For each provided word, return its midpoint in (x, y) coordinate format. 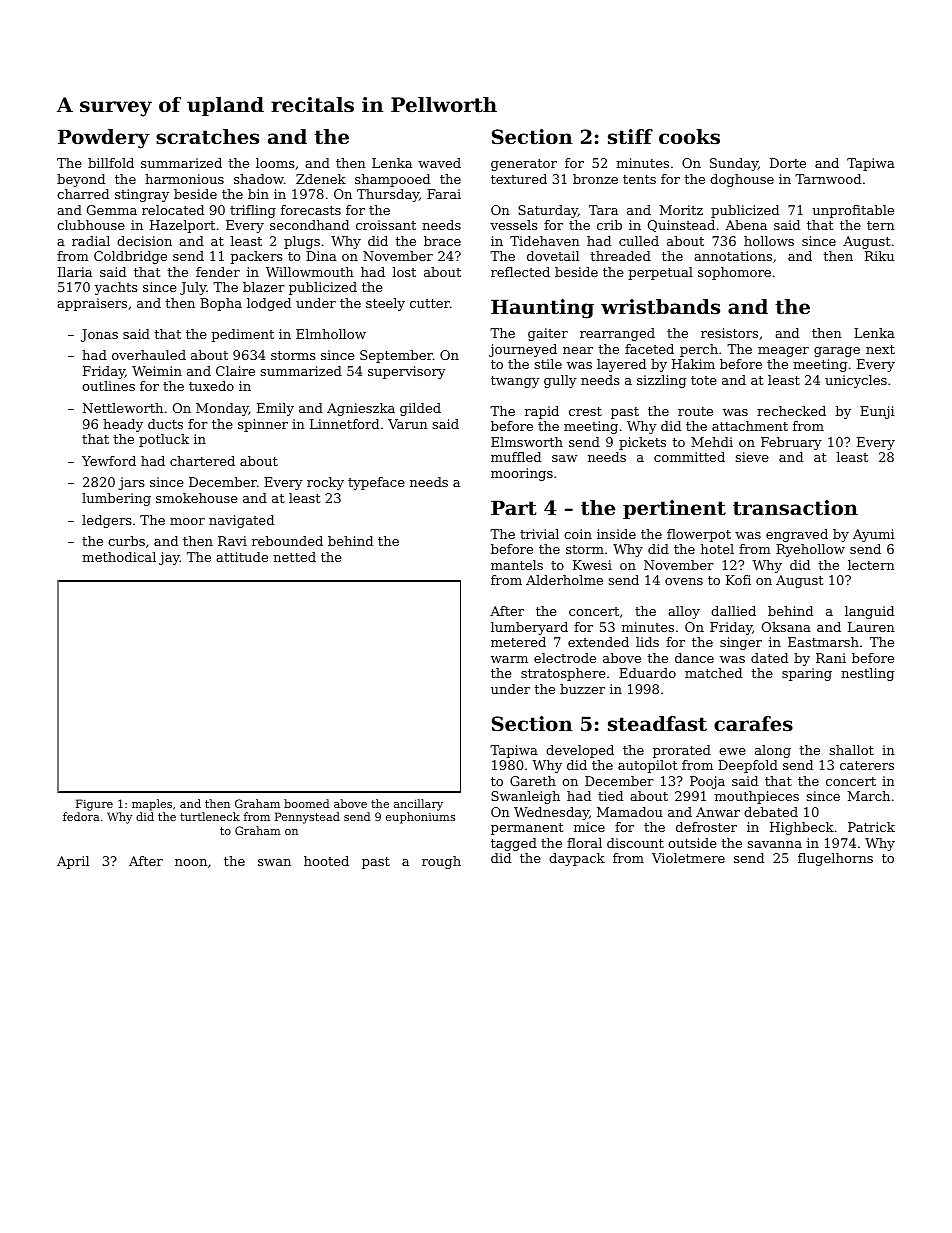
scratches (207, 137)
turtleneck (210, 816)
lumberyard (529, 628)
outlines (108, 386)
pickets (642, 443)
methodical (119, 557)
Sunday (734, 164)
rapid (542, 412)
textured (519, 179)
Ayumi (874, 535)
